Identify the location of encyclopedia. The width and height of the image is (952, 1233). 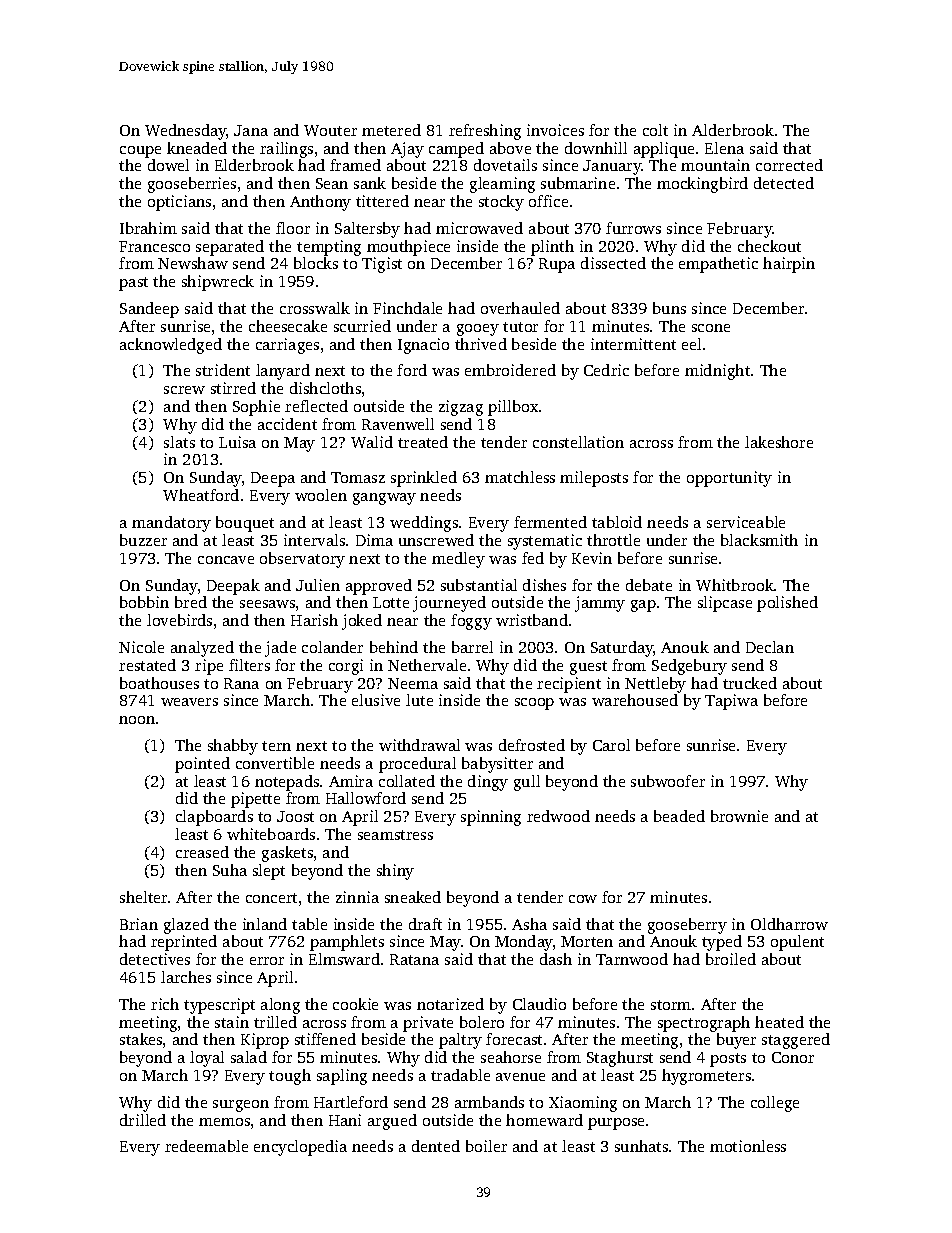
(300, 1148).
